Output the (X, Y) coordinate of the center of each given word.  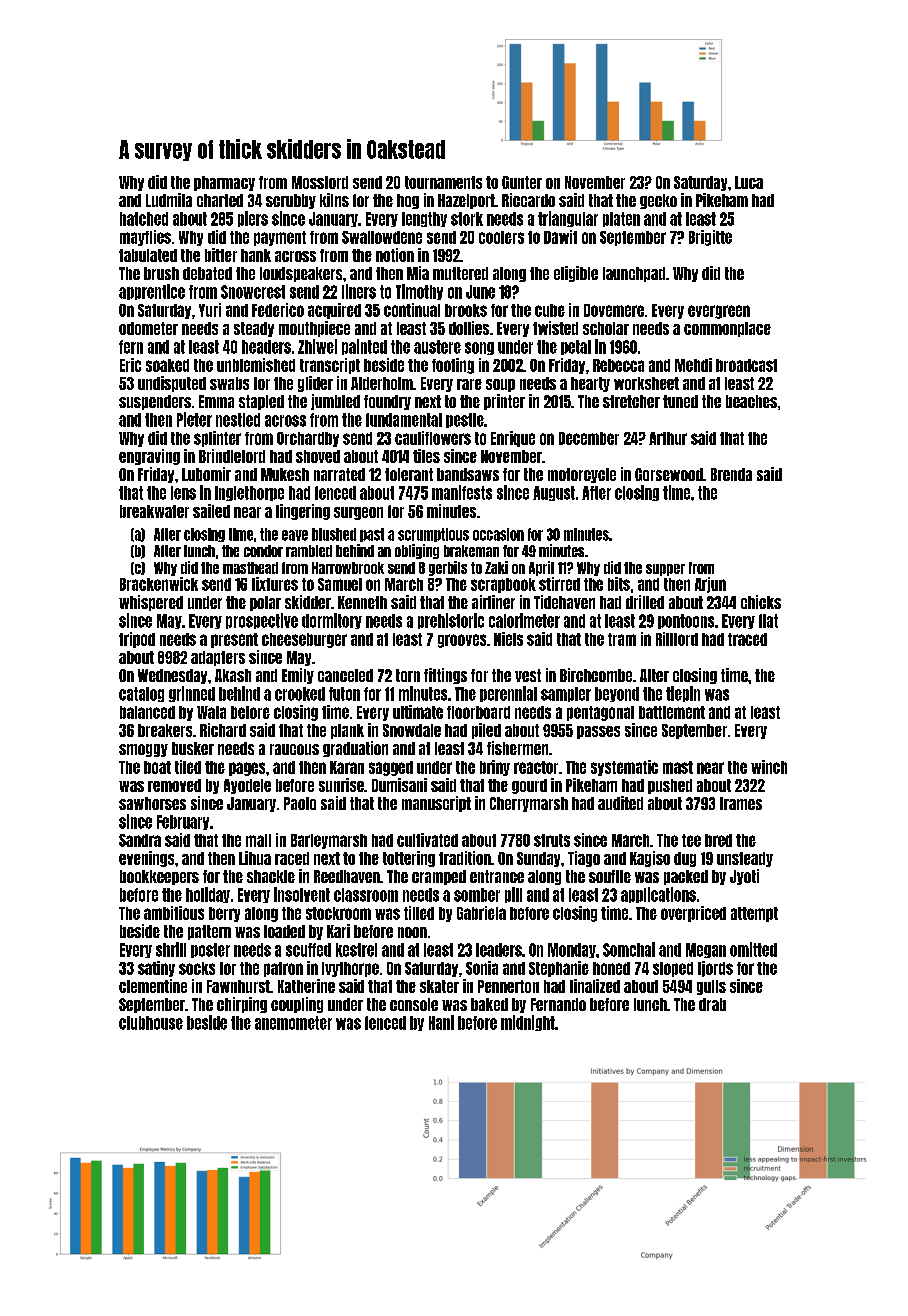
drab (712, 1004)
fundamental (404, 420)
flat (768, 621)
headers (266, 347)
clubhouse (151, 1023)
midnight (528, 1023)
